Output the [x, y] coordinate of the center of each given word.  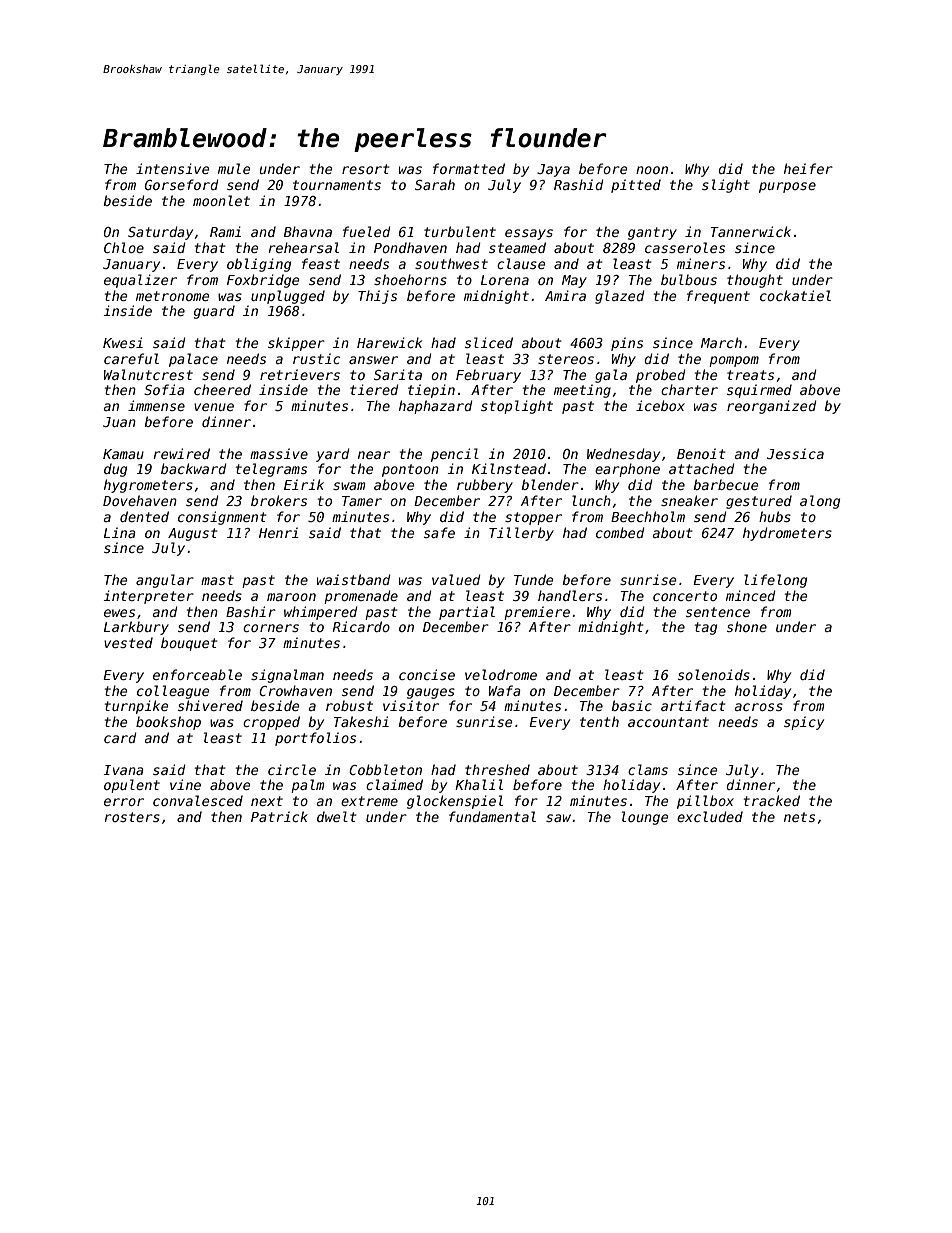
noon [652, 170]
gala [611, 376]
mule [234, 168]
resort [365, 169]
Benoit [701, 453]
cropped [271, 723]
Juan [119, 422]
